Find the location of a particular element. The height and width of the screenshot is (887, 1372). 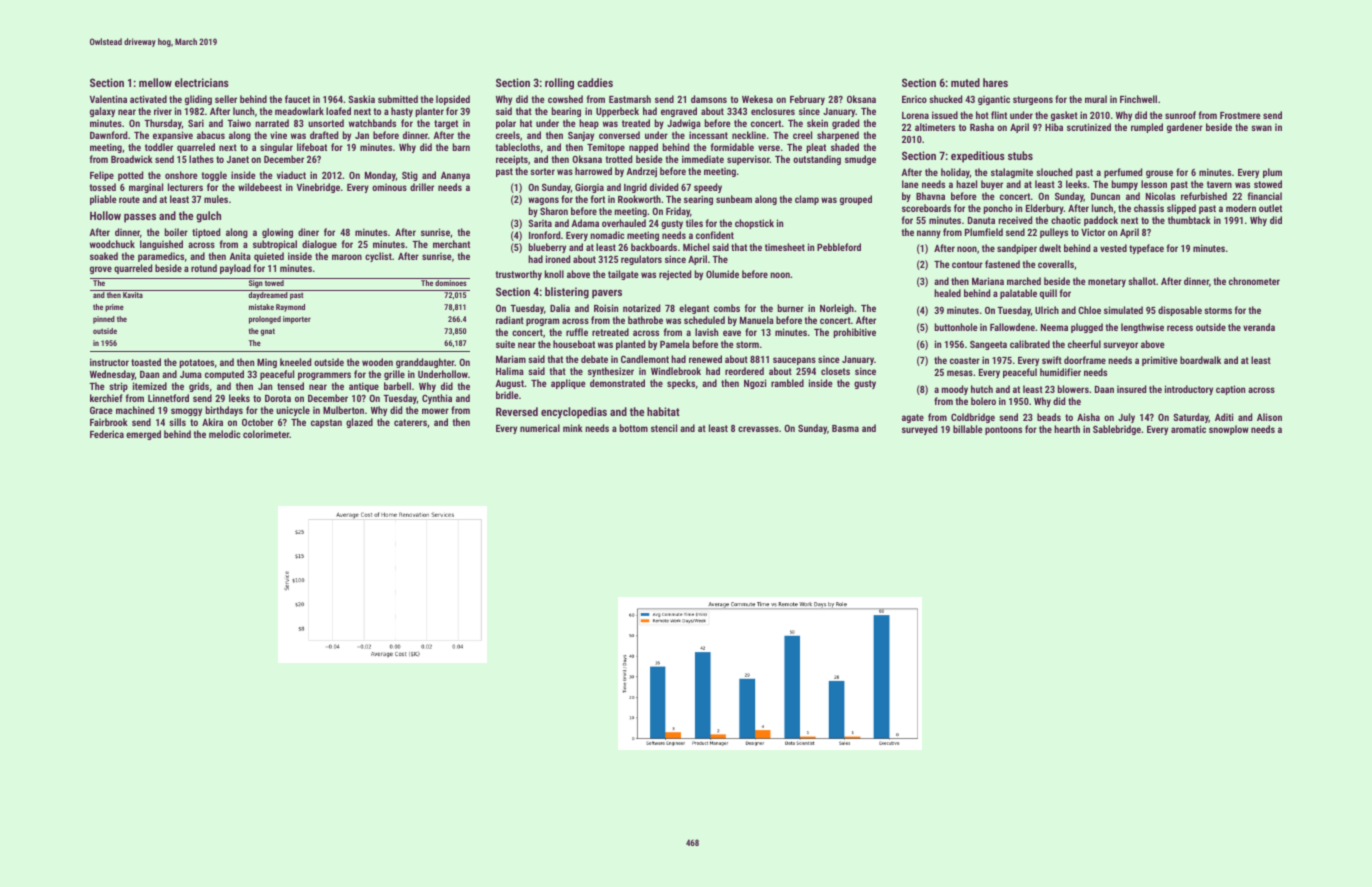

viaduct is located at coordinates (291, 175).
